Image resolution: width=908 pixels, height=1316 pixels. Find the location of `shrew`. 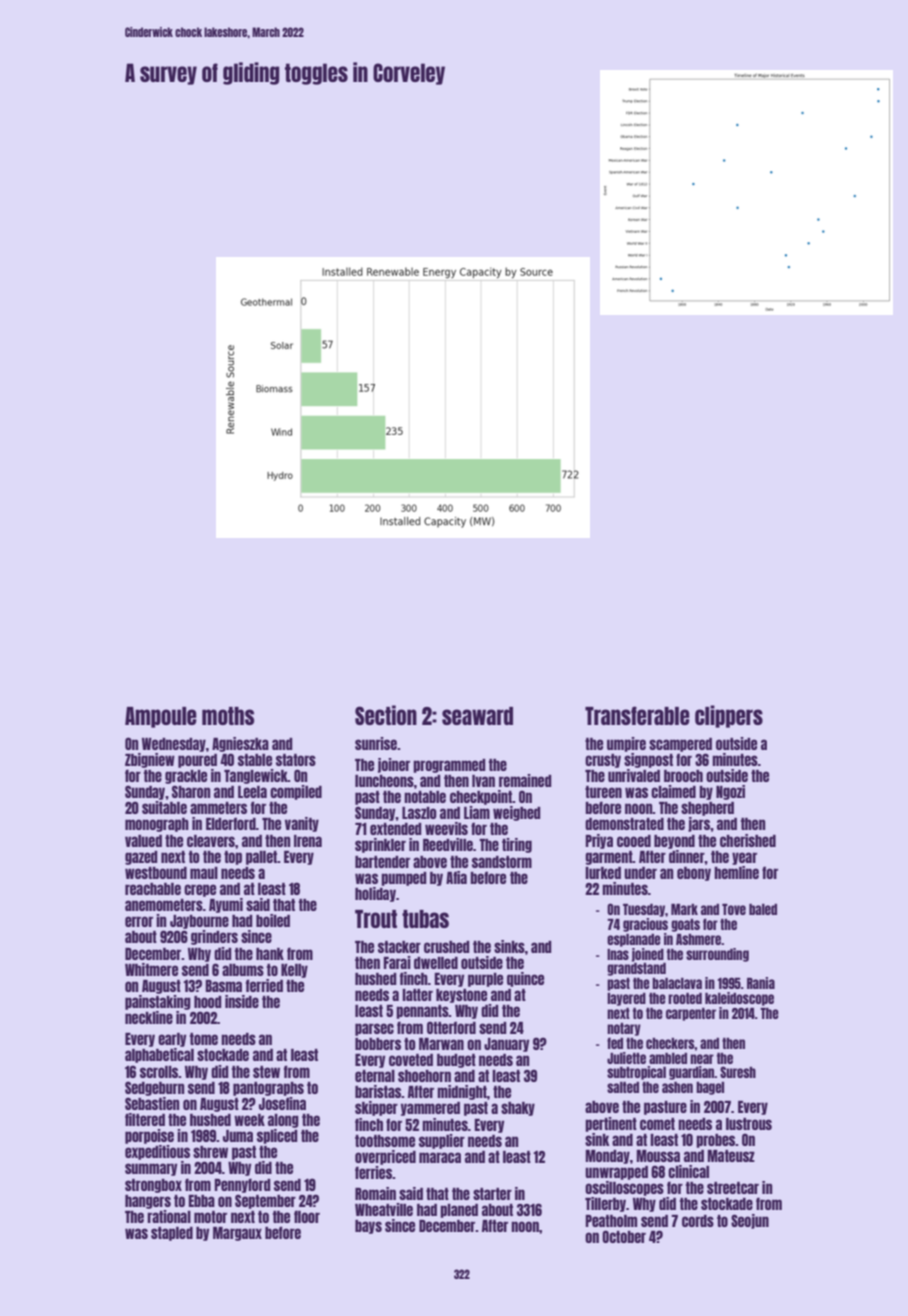

shrew is located at coordinates (210, 1152).
